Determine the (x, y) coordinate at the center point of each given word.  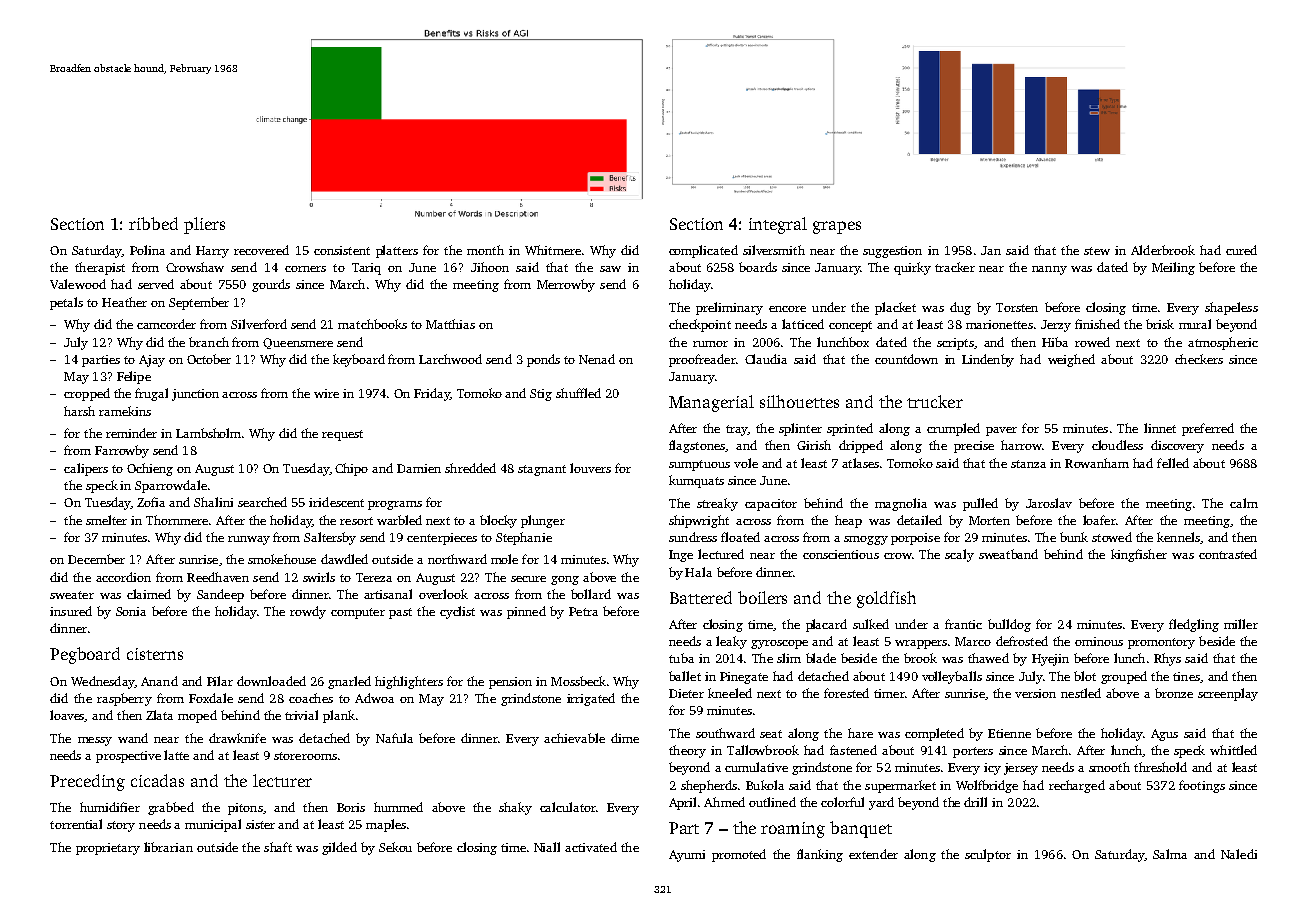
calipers (86, 469)
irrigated (591, 699)
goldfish (886, 599)
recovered (261, 250)
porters (973, 752)
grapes (837, 227)
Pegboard (85, 655)
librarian (168, 847)
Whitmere (553, 250)
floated (740, 537)
